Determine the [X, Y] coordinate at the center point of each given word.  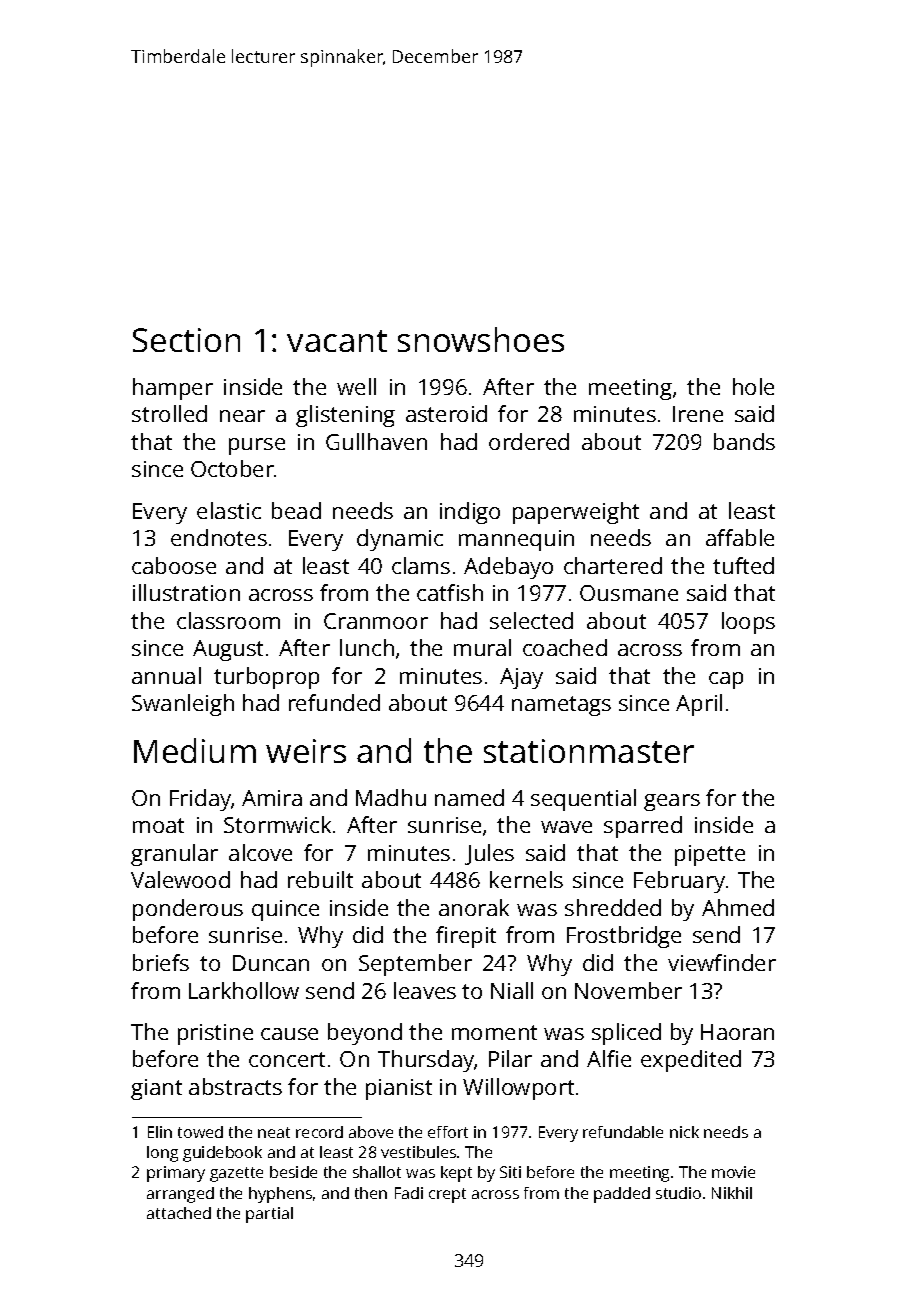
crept [447, 1195]
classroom [228, 620]
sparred [643, 827]
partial [269, 1215]
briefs [161, 962]
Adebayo [508, 568]
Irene [698, 414]
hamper [173, 389]
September [415, 965]
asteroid [446, 413]
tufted [743, 565]
